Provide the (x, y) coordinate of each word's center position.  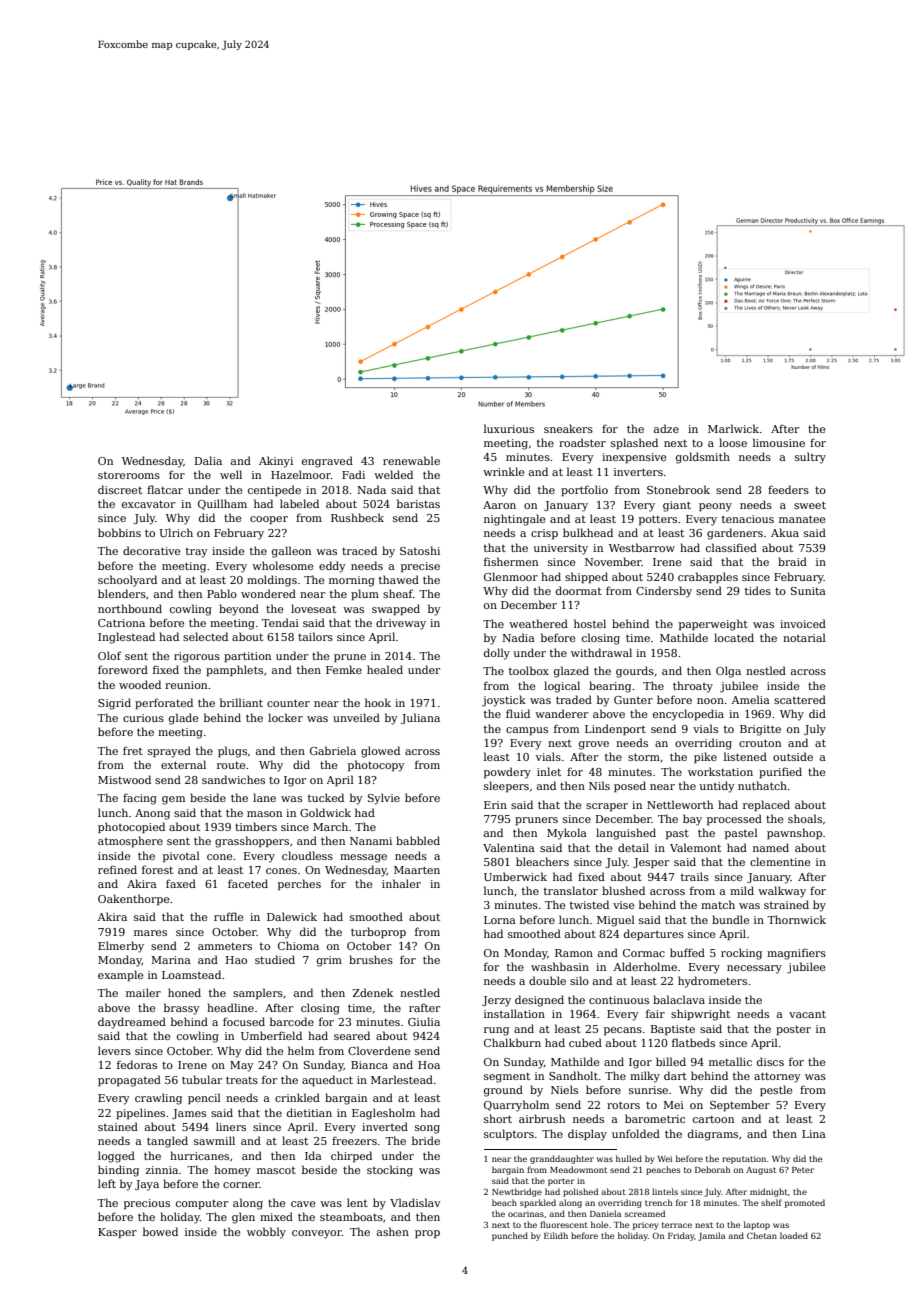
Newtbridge (517, 1192)
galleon (291, 552)
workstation (720, 771)
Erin (495, 805)
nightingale (514, 520)
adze (666, 428)
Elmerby (121, 947)
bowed (160, 1231)
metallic (730, 1061)
